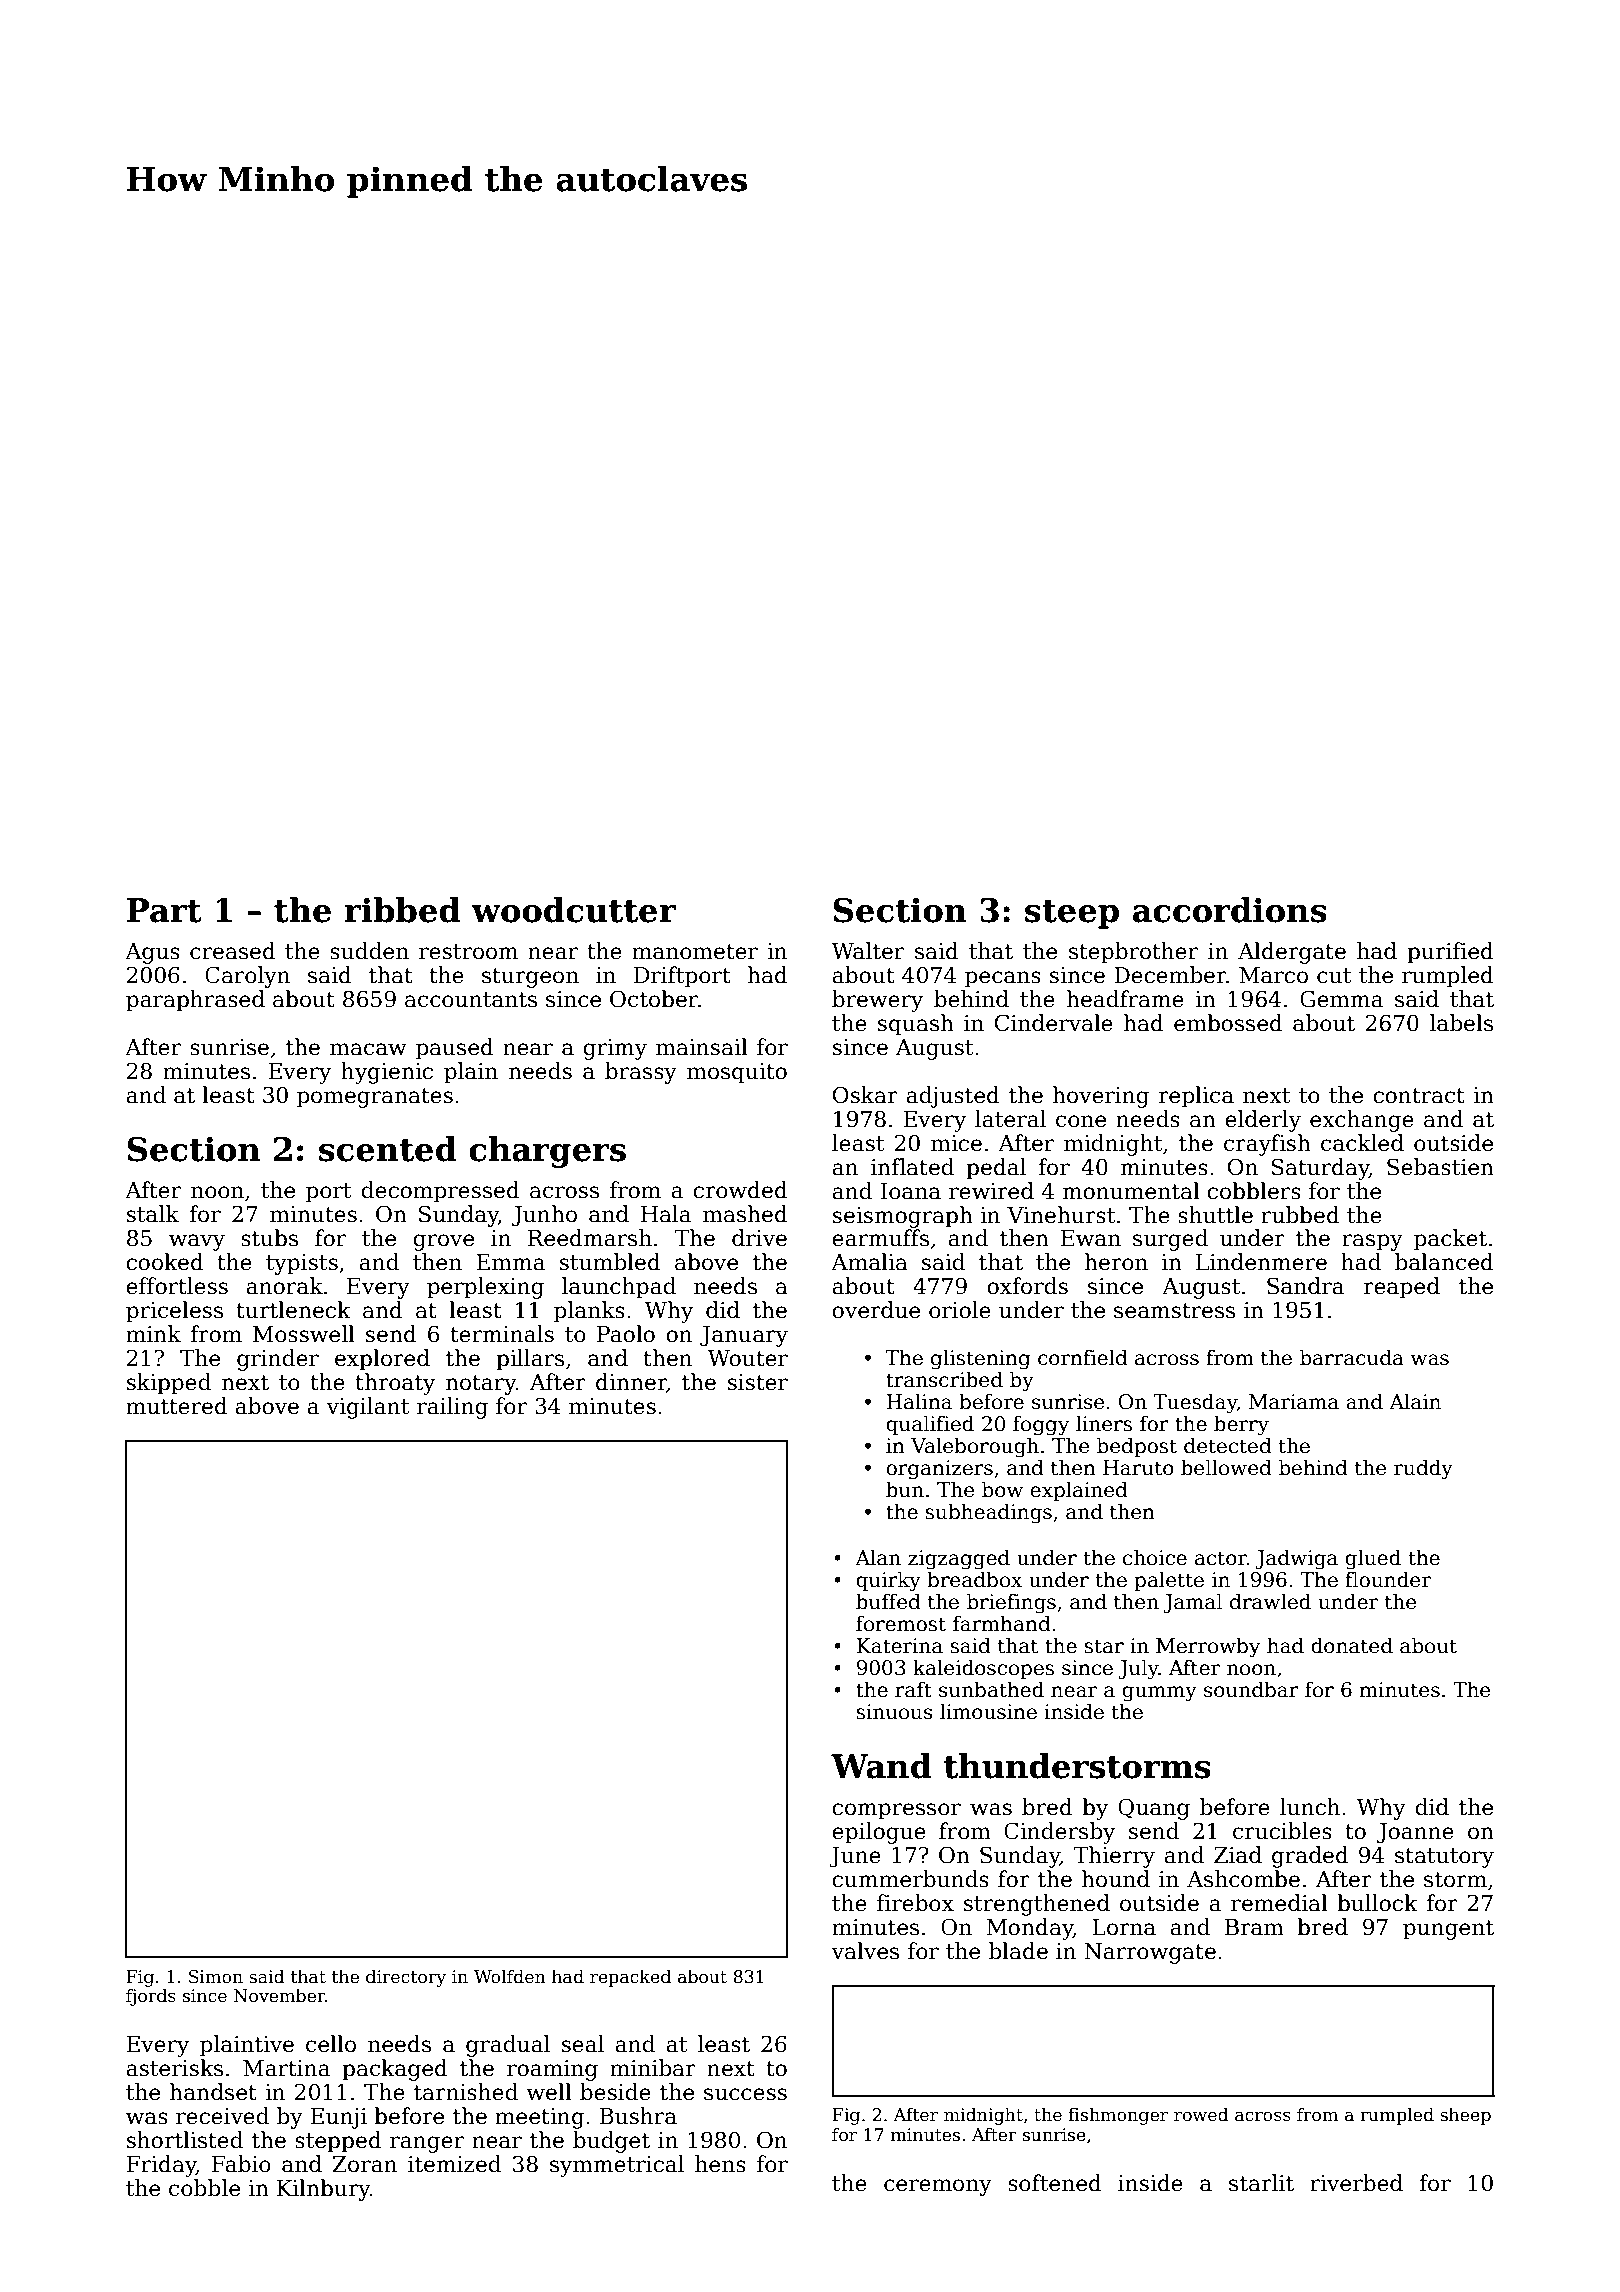  What do you see at coordinates (879, 1833) in the page?
I see `epilogue` at bounding box center [879, 1833].
